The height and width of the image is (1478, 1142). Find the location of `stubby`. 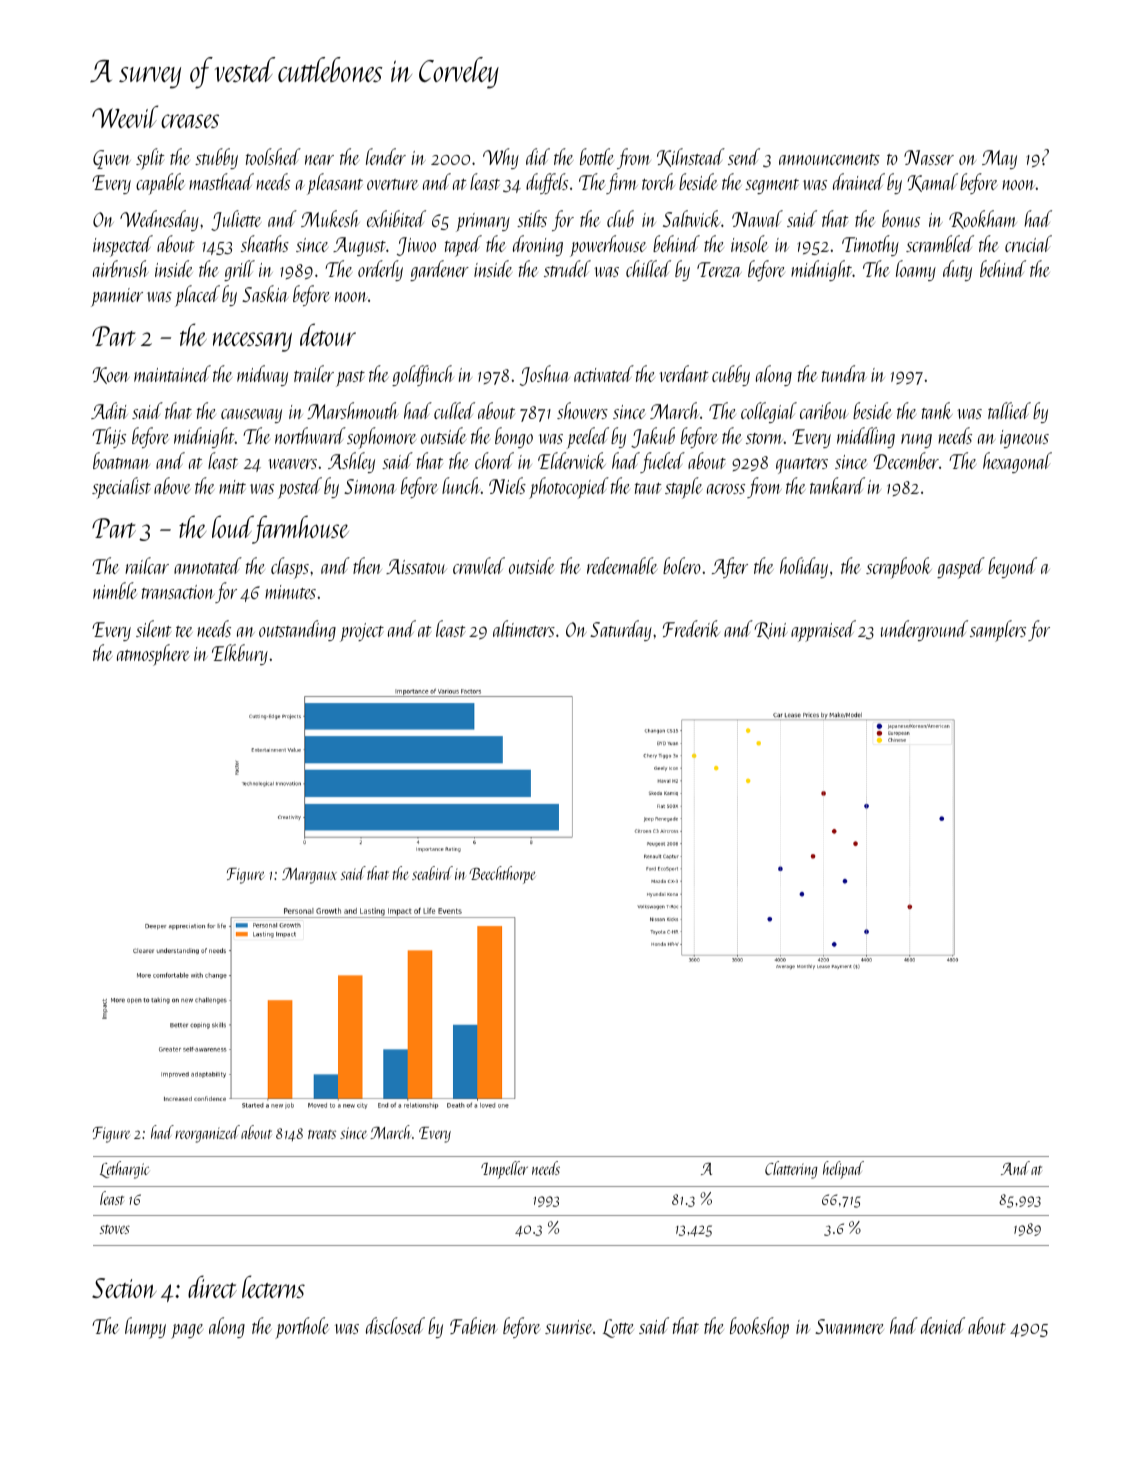

stubby is located at coordinates (216, 158).
